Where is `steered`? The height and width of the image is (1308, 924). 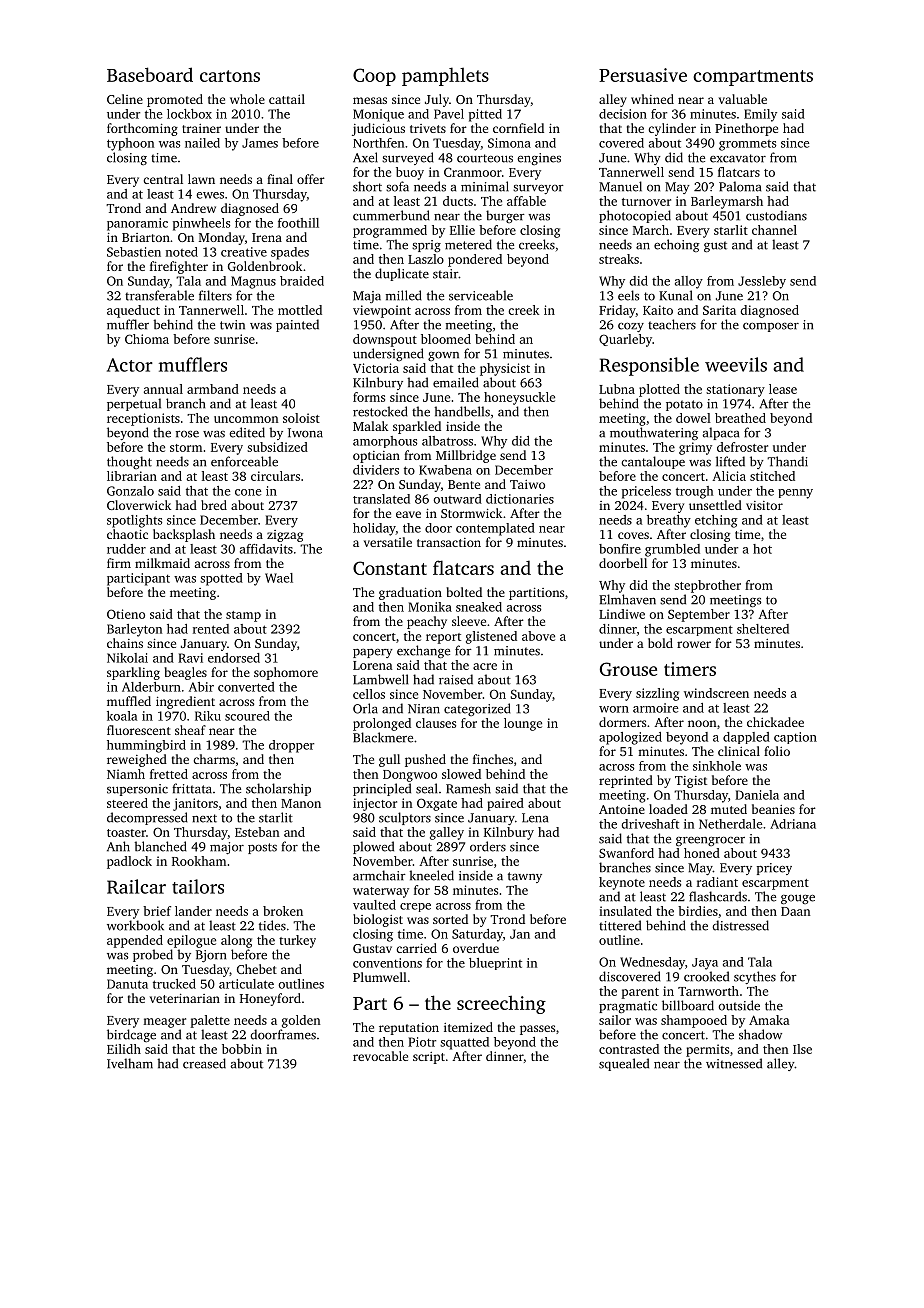
steered is located at coordinates (127, 803).
